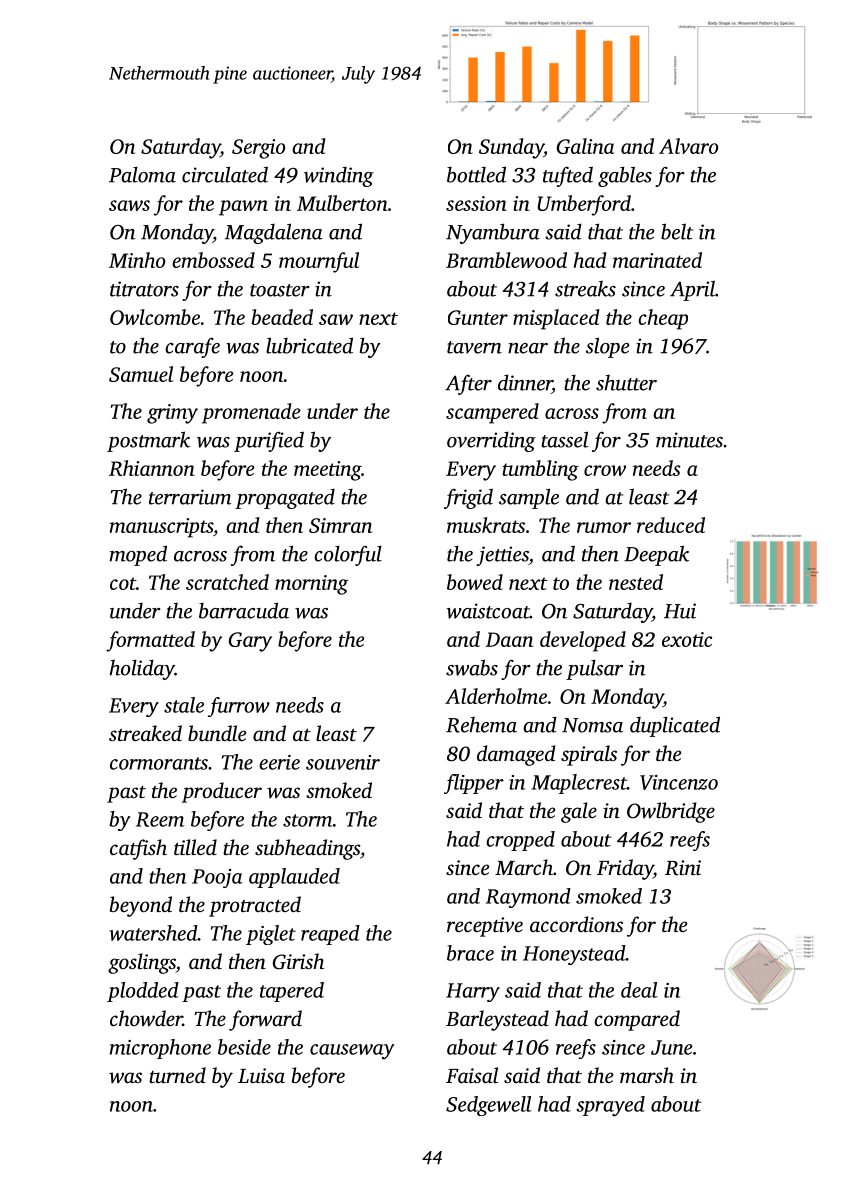 The height and width of the image is (1197, 844). Describe the element at coordinates (177, 1075) in the image. I see `turned` at that location.
